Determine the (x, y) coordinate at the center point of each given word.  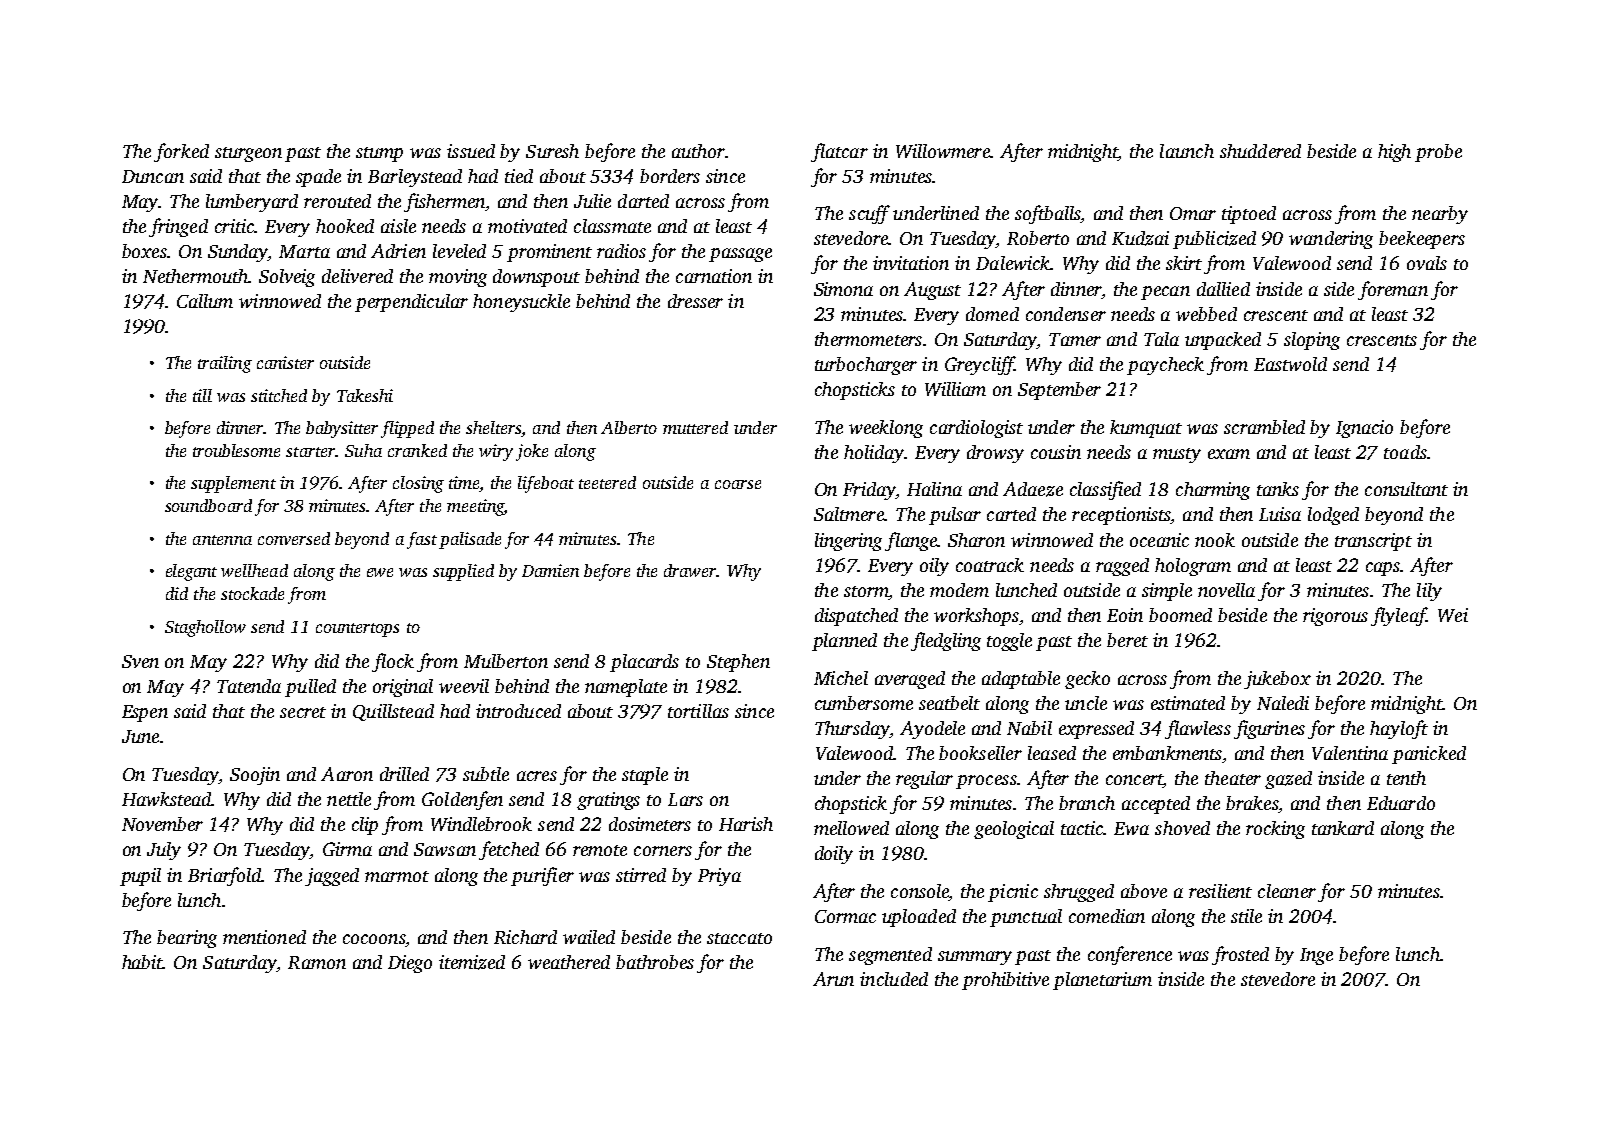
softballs (1048, 214)
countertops (357, 630)
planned (844, 642)
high (1394, 153)
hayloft (1399, 729)
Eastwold (1290, 364)
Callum (205, 301)
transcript (1373, 542)
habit (142, 962)
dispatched (856, 617)
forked (181, 152)
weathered (569, 962)
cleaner (1287, 891)
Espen (145, 713)
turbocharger (866, 366)
